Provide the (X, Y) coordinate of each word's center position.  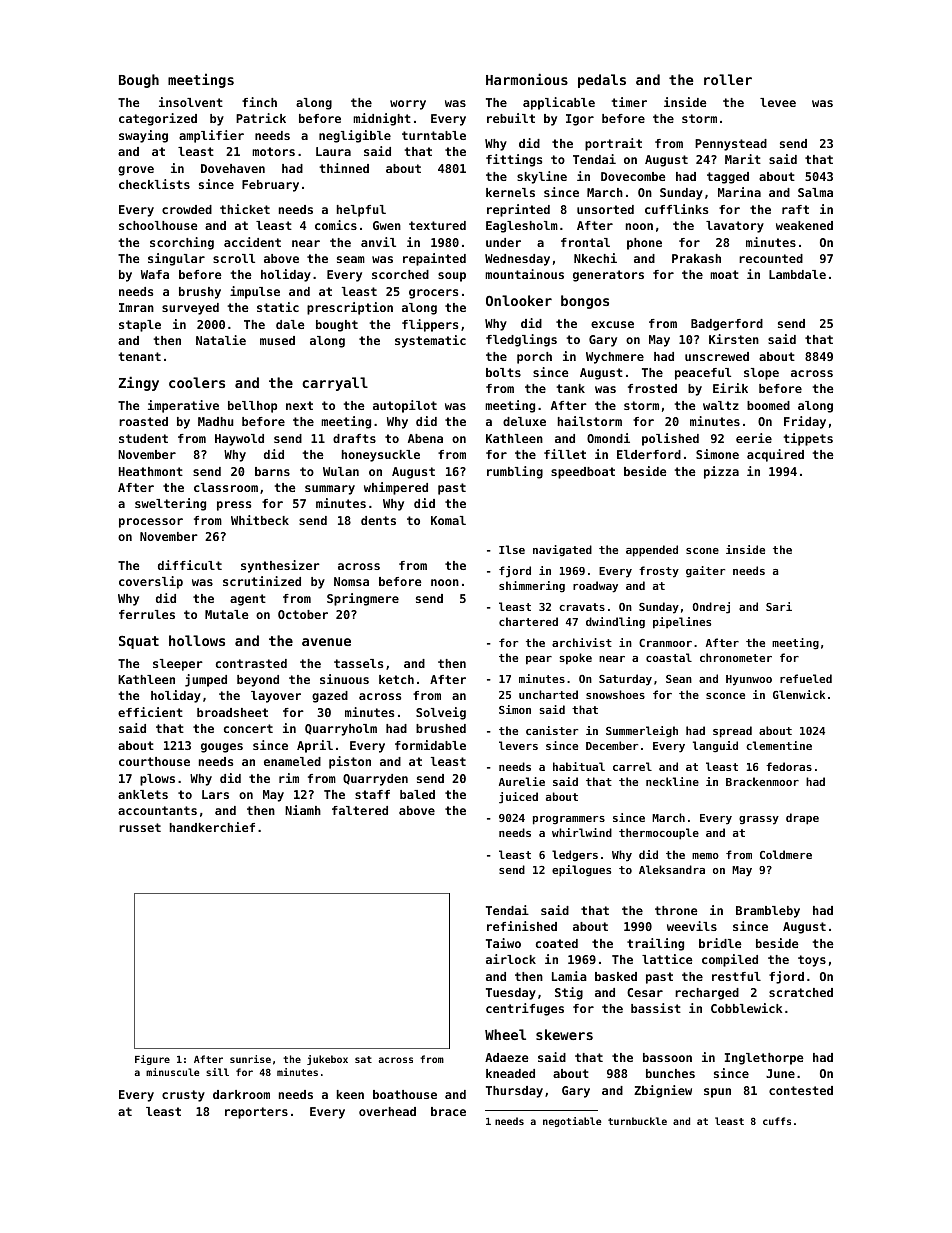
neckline (672, 781)
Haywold (239, 440)
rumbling (515, 472)
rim (289, 778)
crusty (183, 1096)
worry (408, 105)
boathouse (405, 1094)
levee (778, 102)
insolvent (191, 102)
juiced (518, 798)
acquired (775, 455)
